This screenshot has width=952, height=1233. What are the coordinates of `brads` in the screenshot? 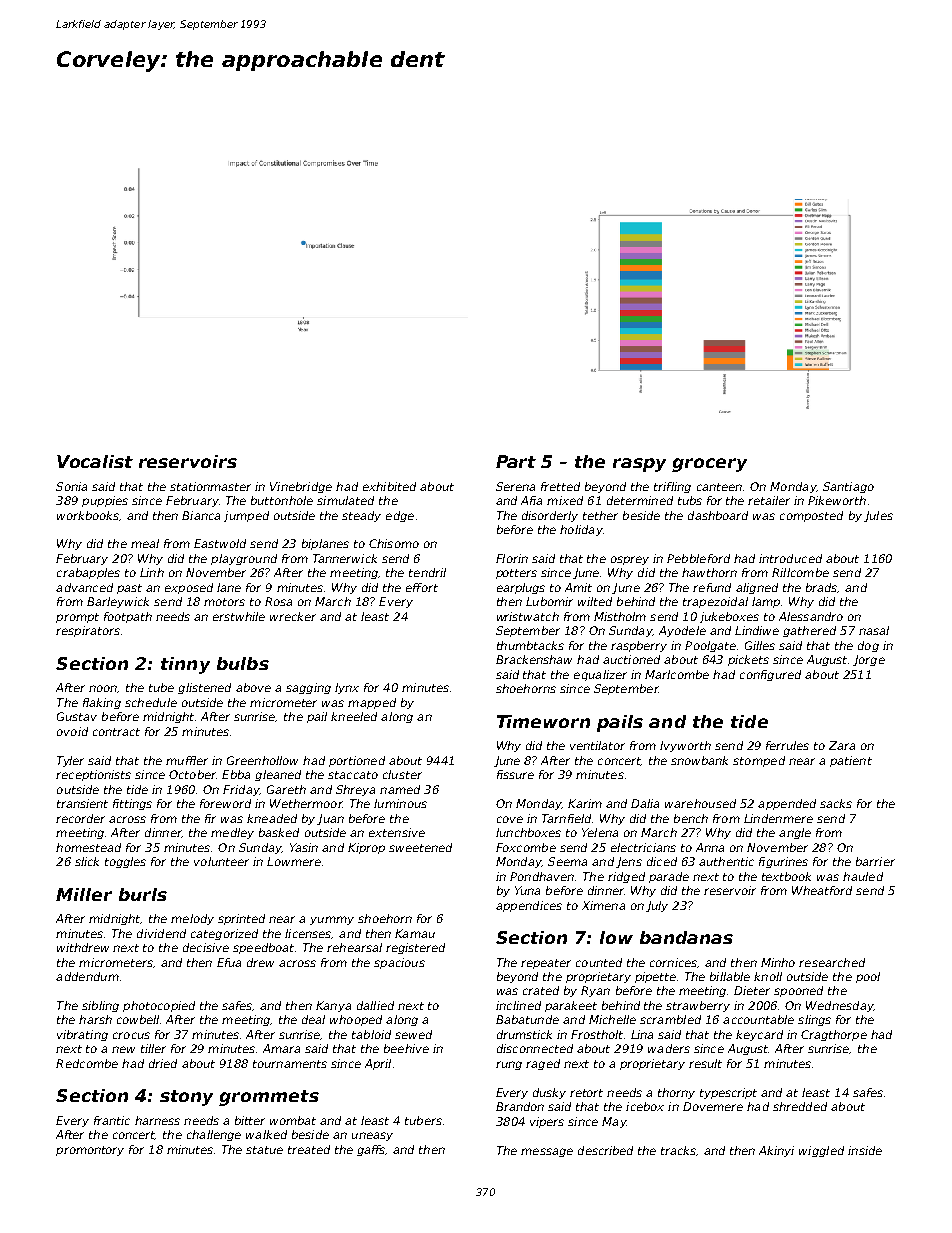 It's located at (822, 588).
